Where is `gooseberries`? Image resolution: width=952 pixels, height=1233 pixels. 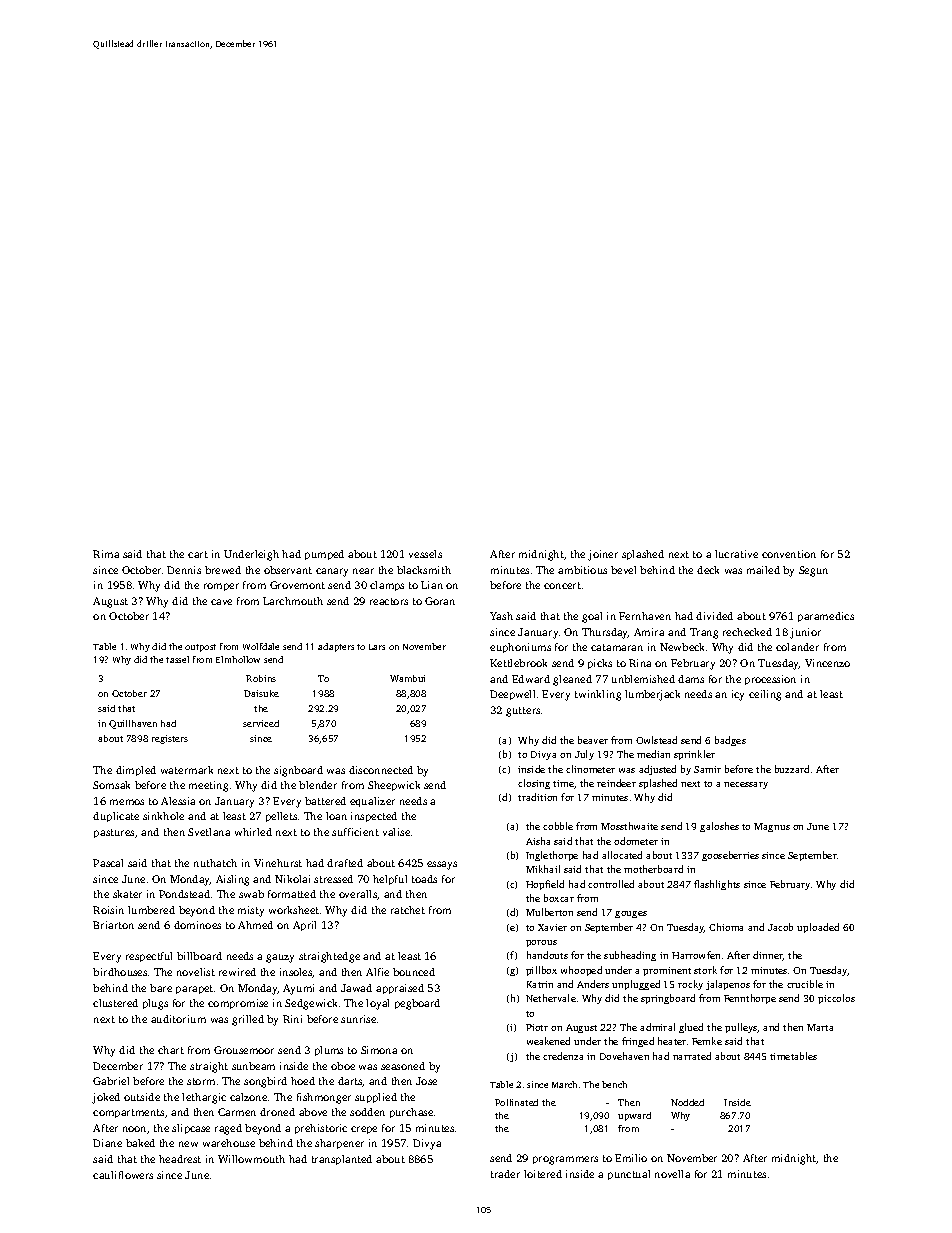
gooseberries is located at coordinates (730, 856).
